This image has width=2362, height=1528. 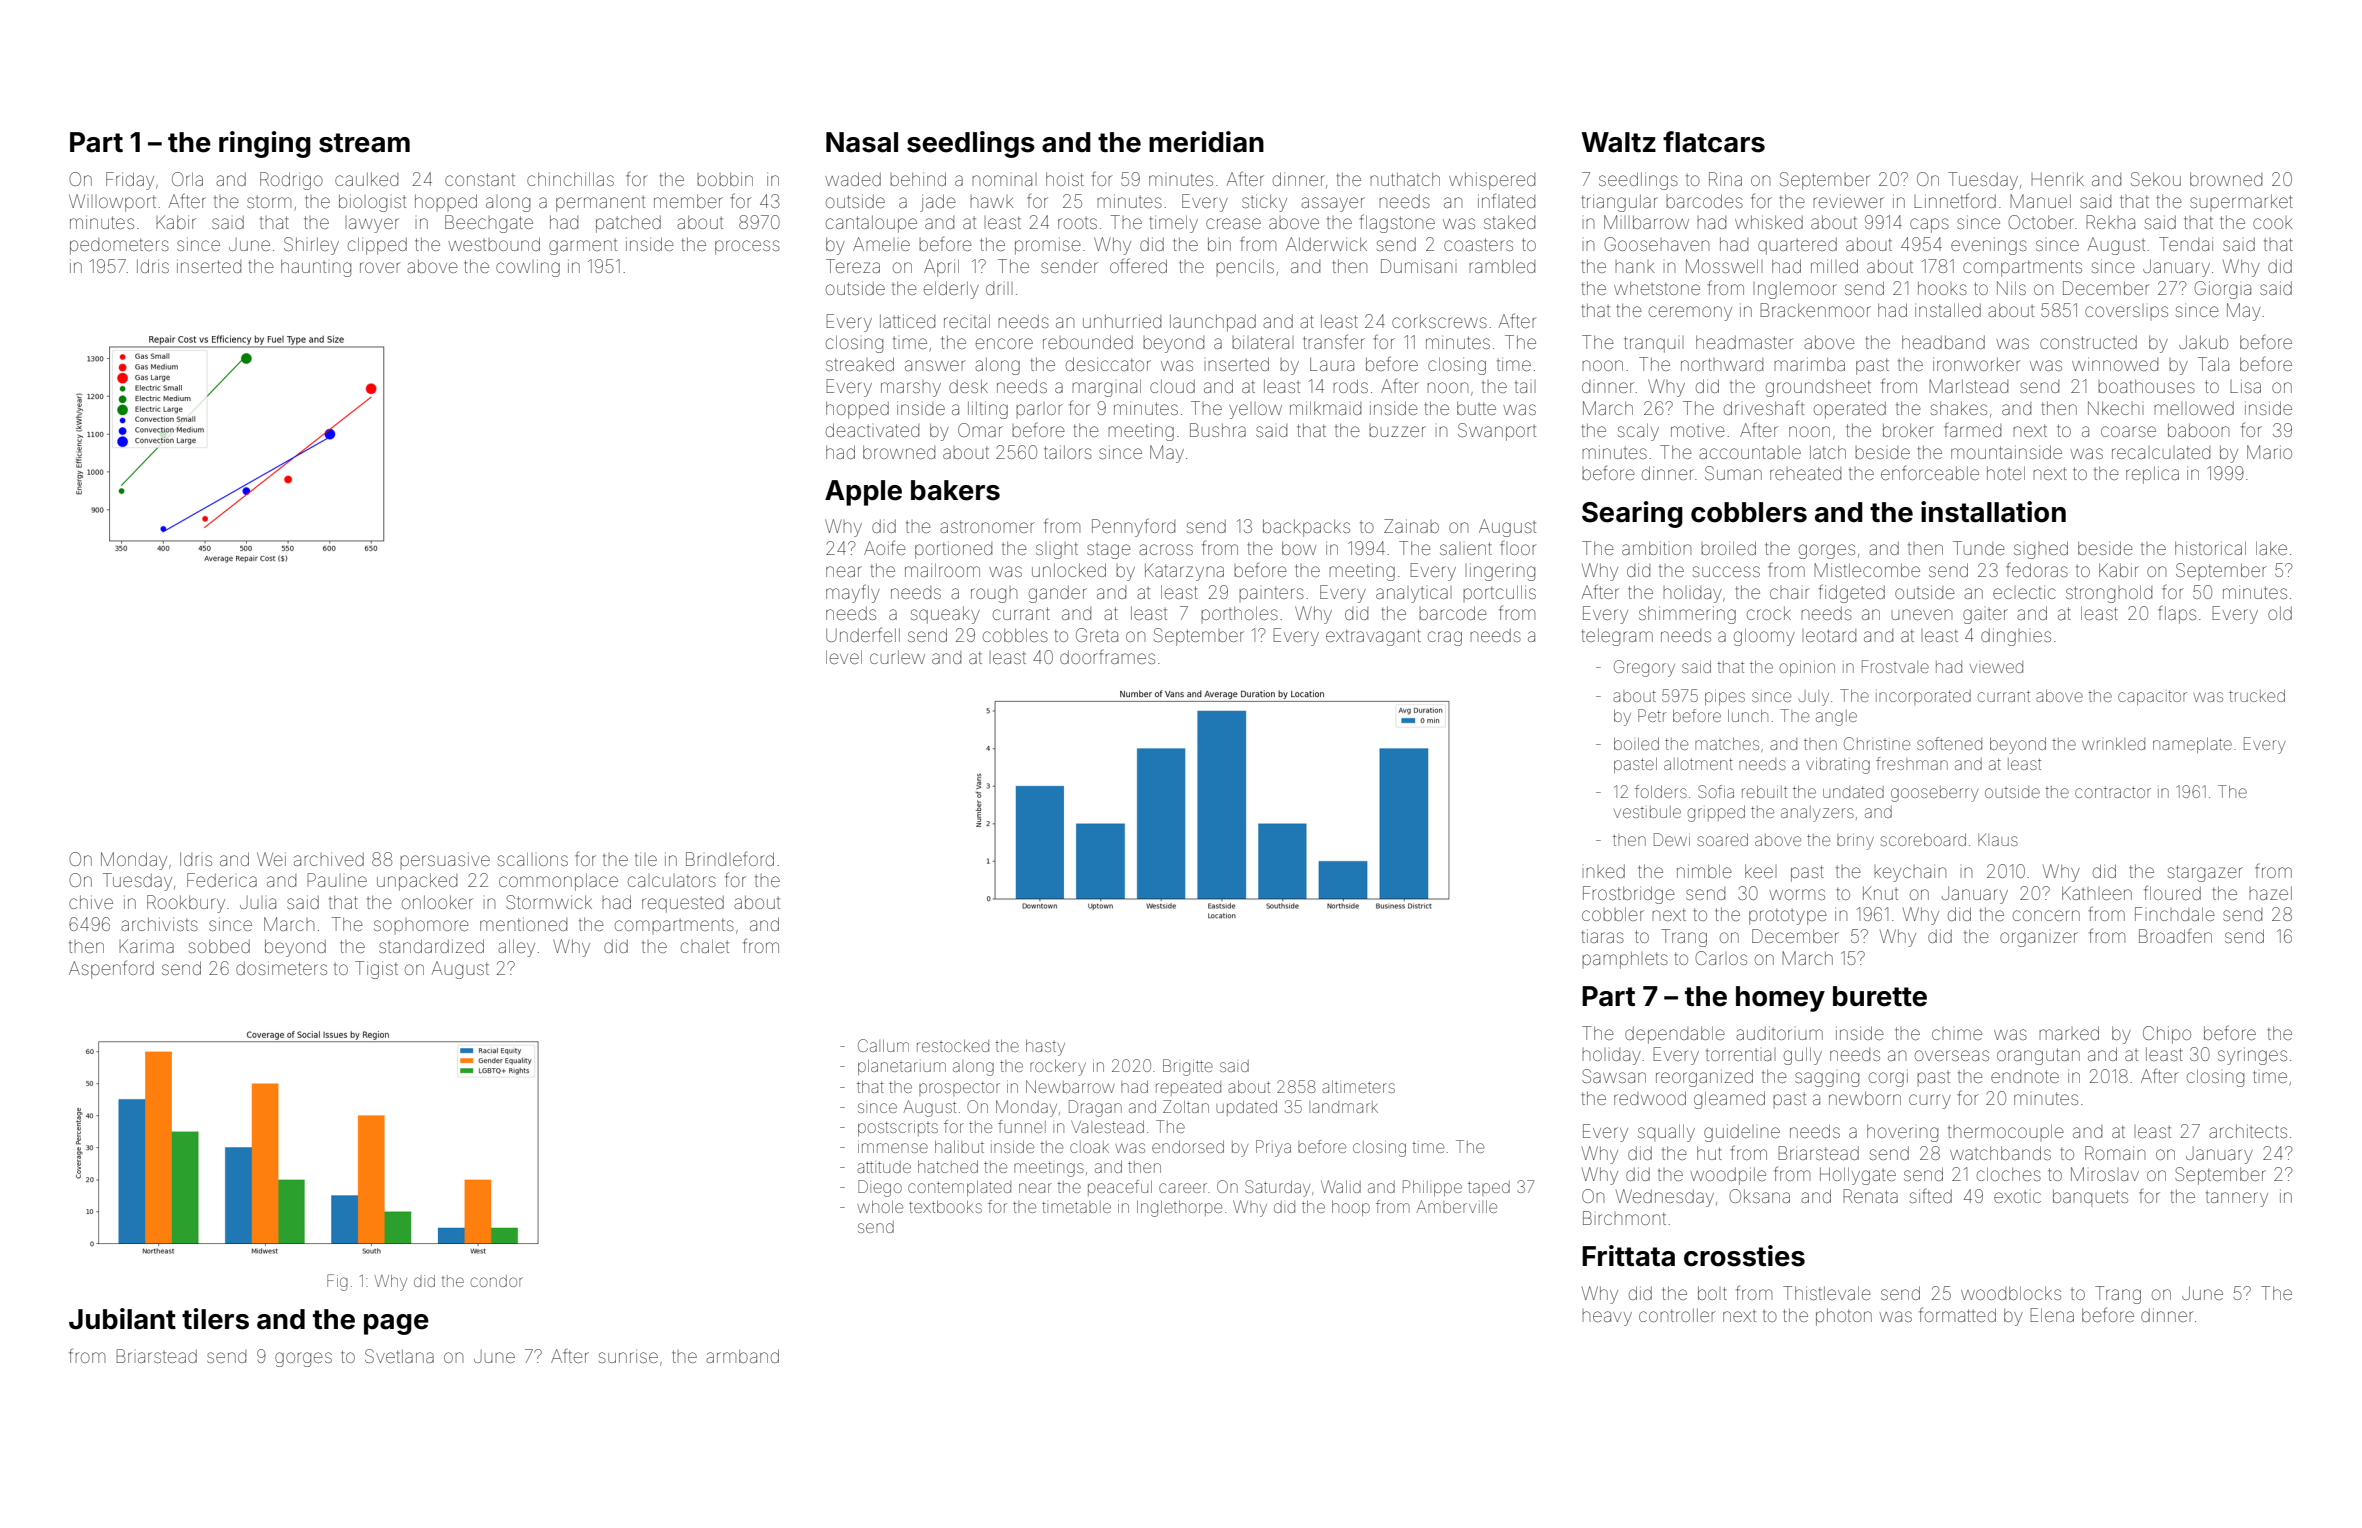 I want to click on heavy, so click(x=1607, y=1318).
